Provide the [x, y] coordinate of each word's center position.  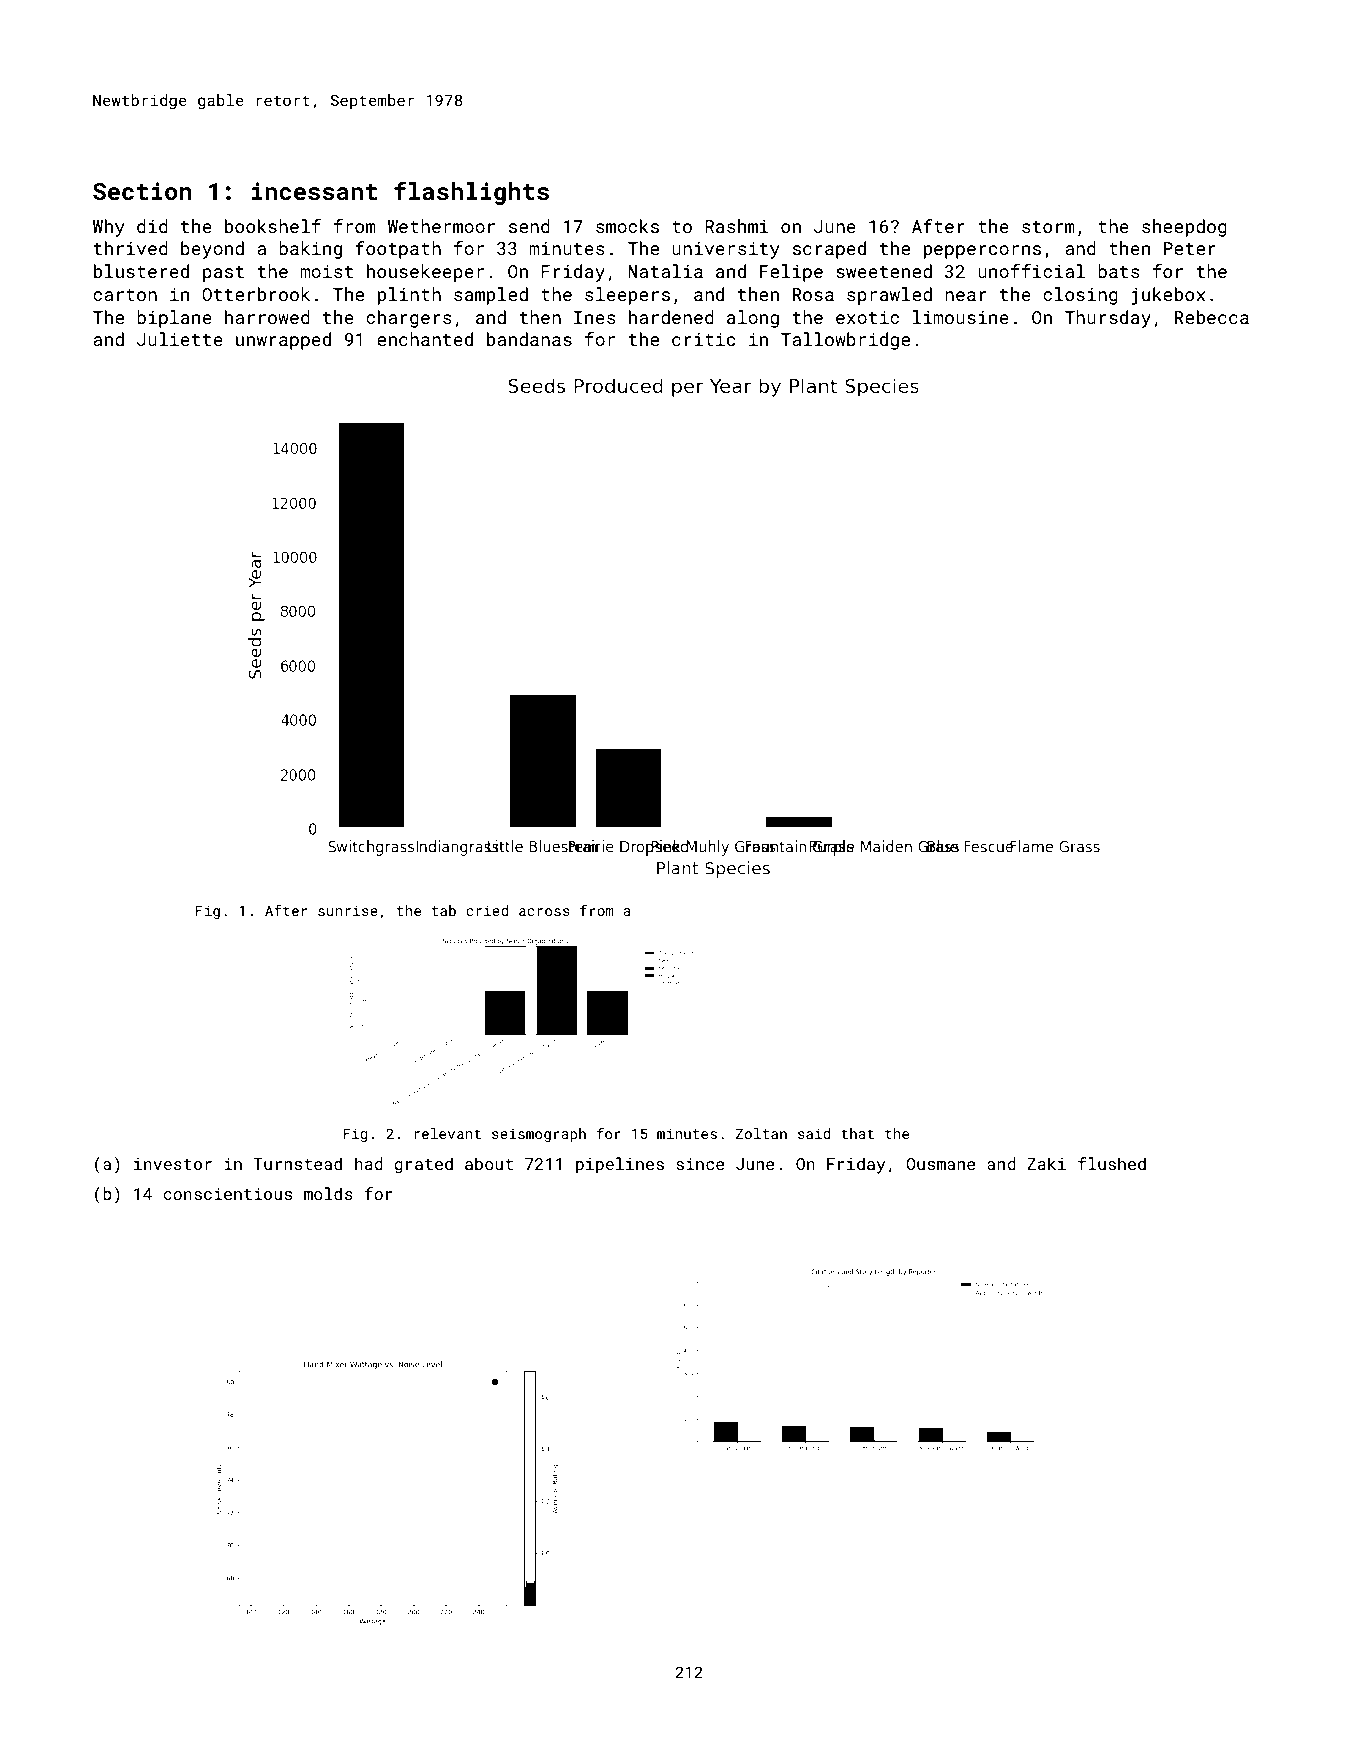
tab [443, 910]
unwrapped [283, 341]
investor [173, 1164]
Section [142, 191]
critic [703, 339]
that [857, 1133]
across [544, 912]
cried [487, 910]
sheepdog [1184, 228]
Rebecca [1212, 317]
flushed [1112, 1163]
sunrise [348, 910]
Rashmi [737, 226]
